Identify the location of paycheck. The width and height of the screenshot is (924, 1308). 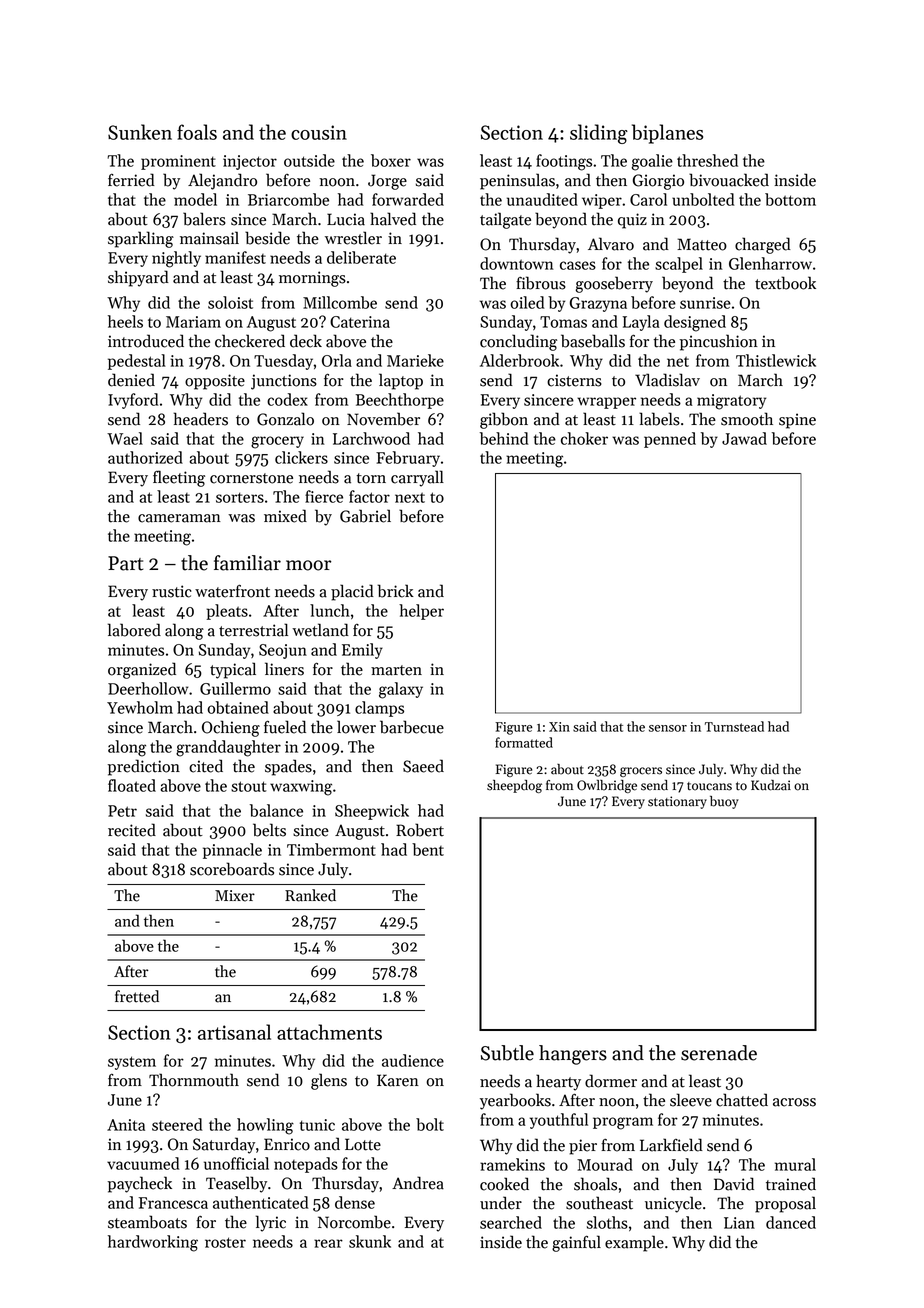
(140, 1184).
